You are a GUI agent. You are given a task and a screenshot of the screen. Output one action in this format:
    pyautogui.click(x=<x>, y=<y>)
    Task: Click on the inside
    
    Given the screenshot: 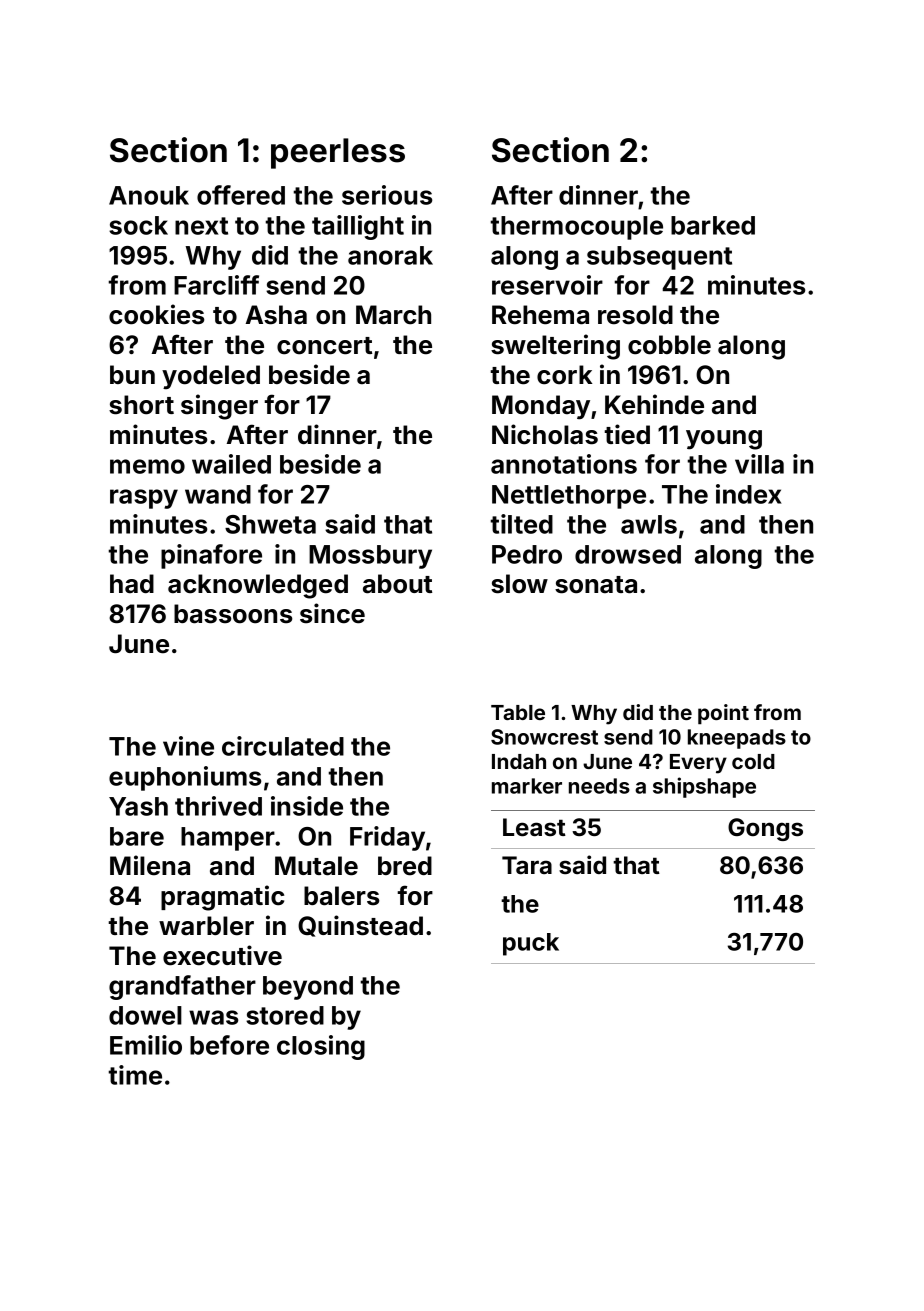 What is the action you would take?
    pyautogui.click(x=307, y=806)
